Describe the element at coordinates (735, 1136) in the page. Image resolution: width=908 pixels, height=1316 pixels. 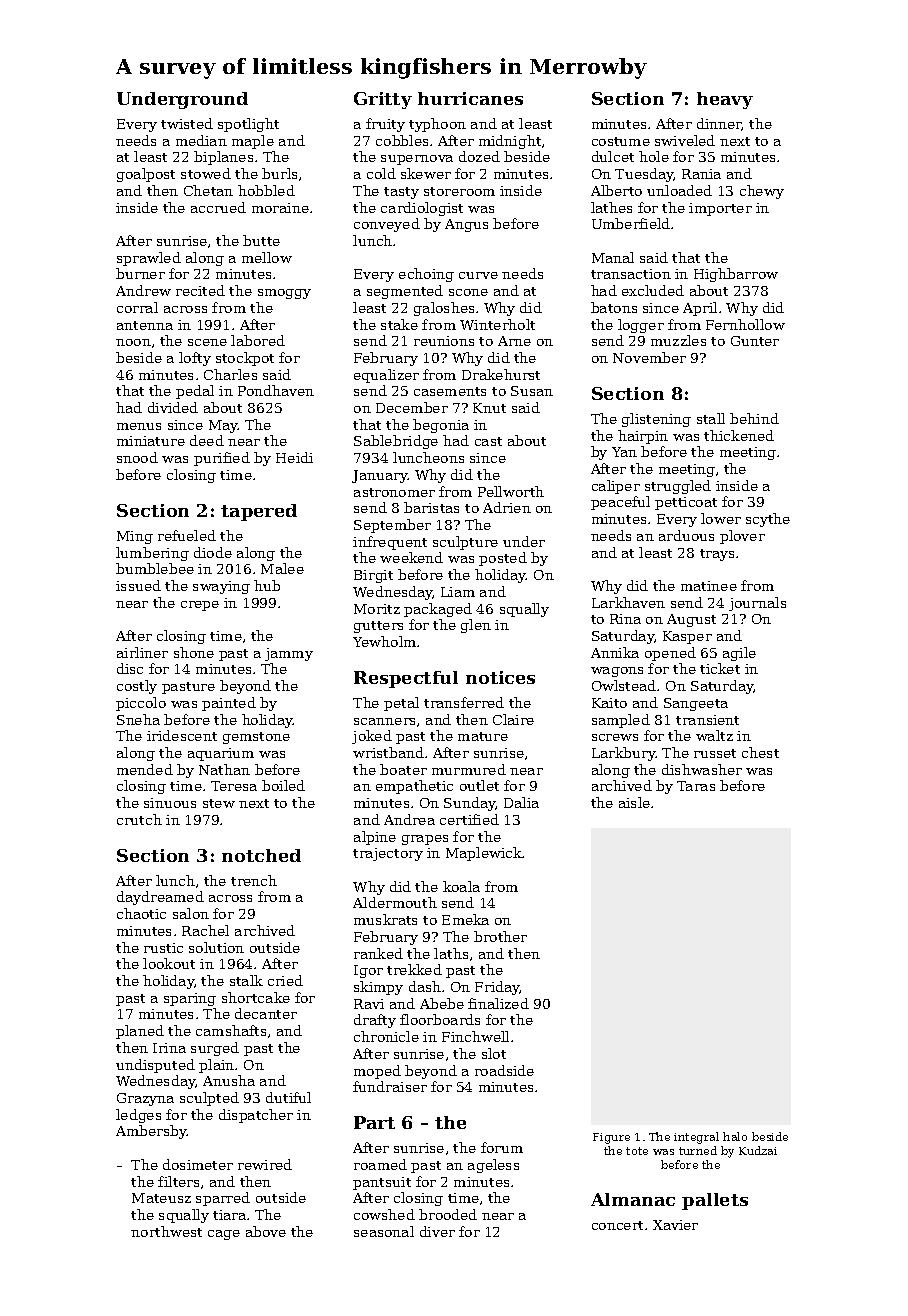
I see `halo` at that location.
